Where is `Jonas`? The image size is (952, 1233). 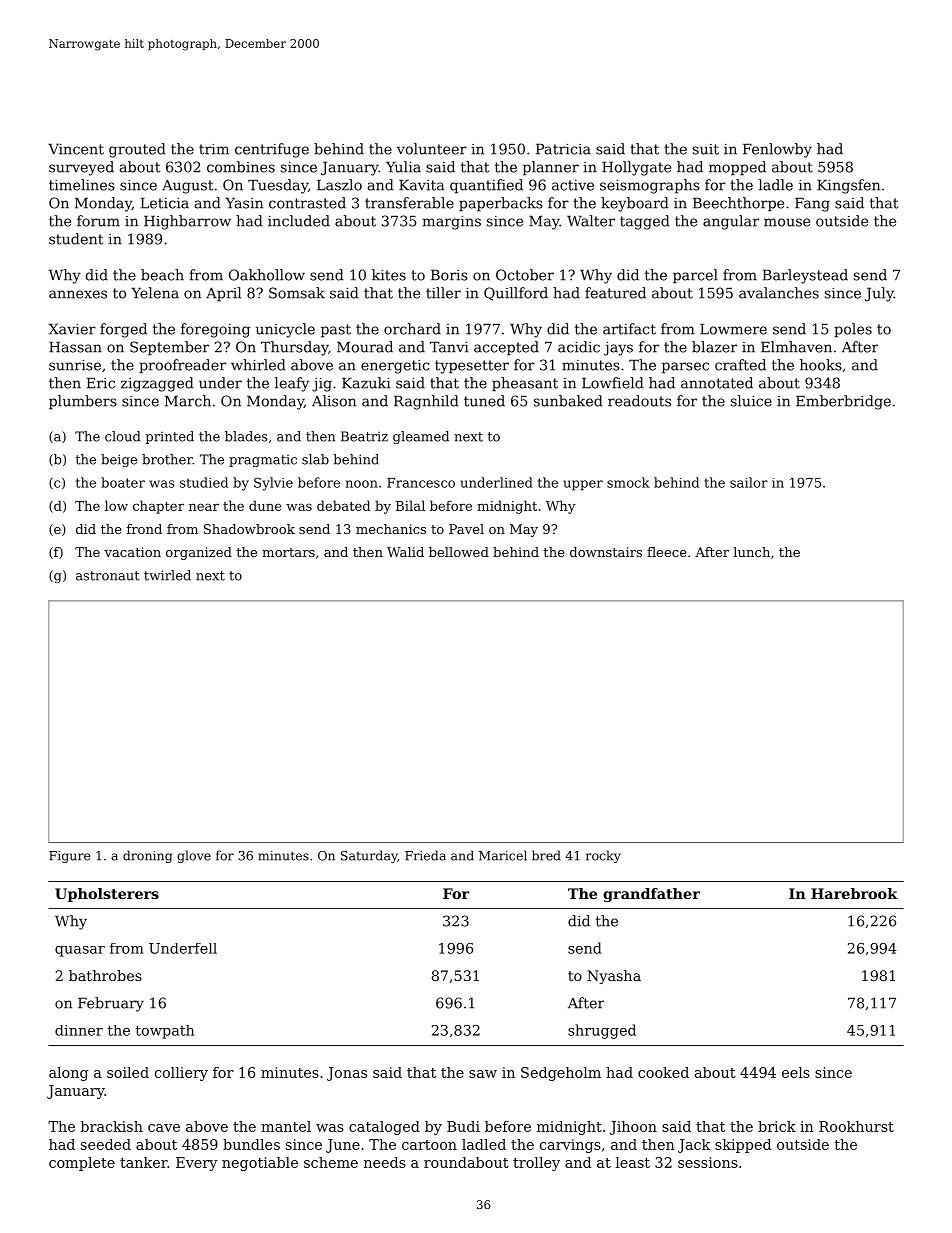 Jonas is located at coordinates (347, 1074).
